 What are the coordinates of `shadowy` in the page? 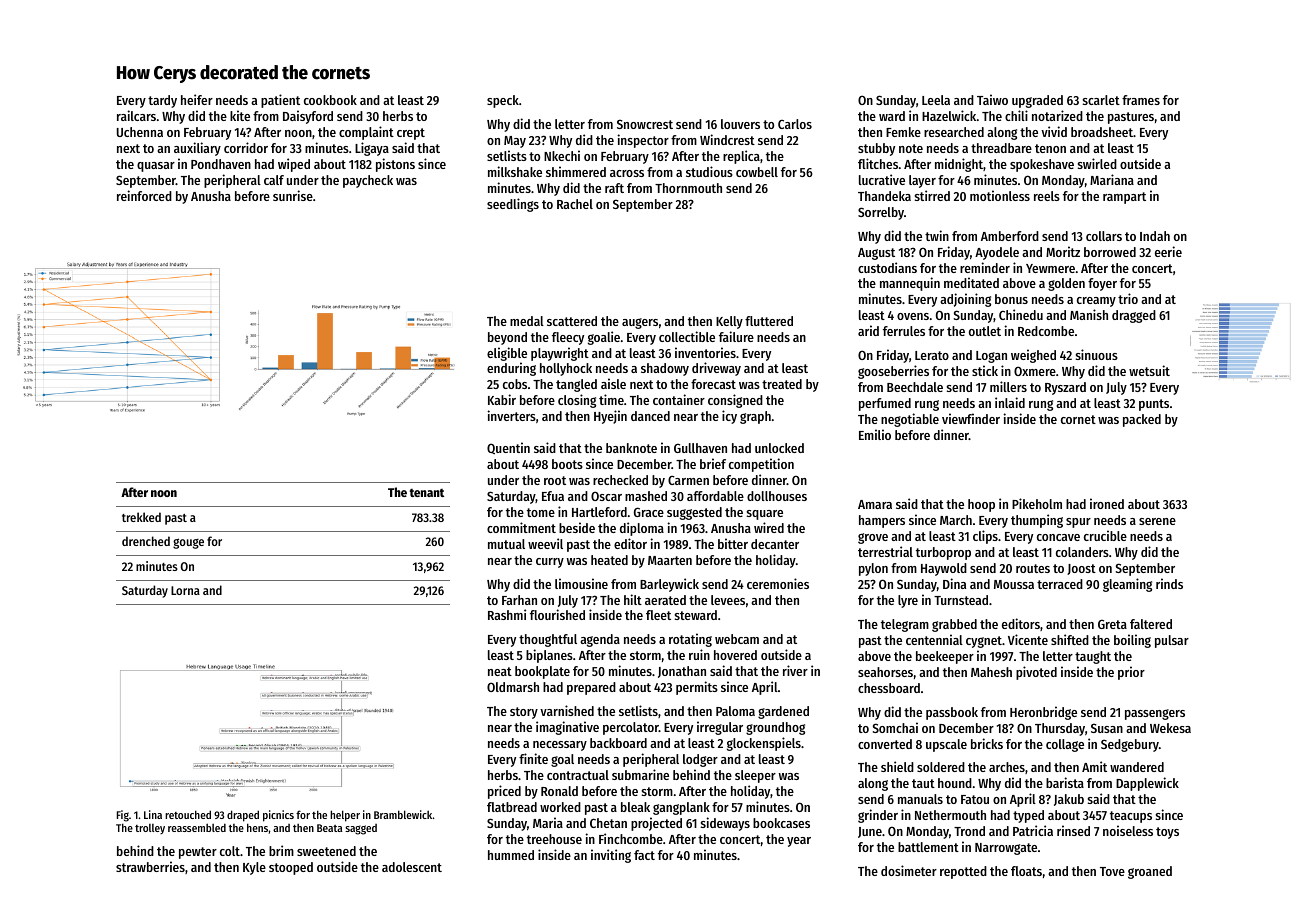 It's located at (665, 369).
